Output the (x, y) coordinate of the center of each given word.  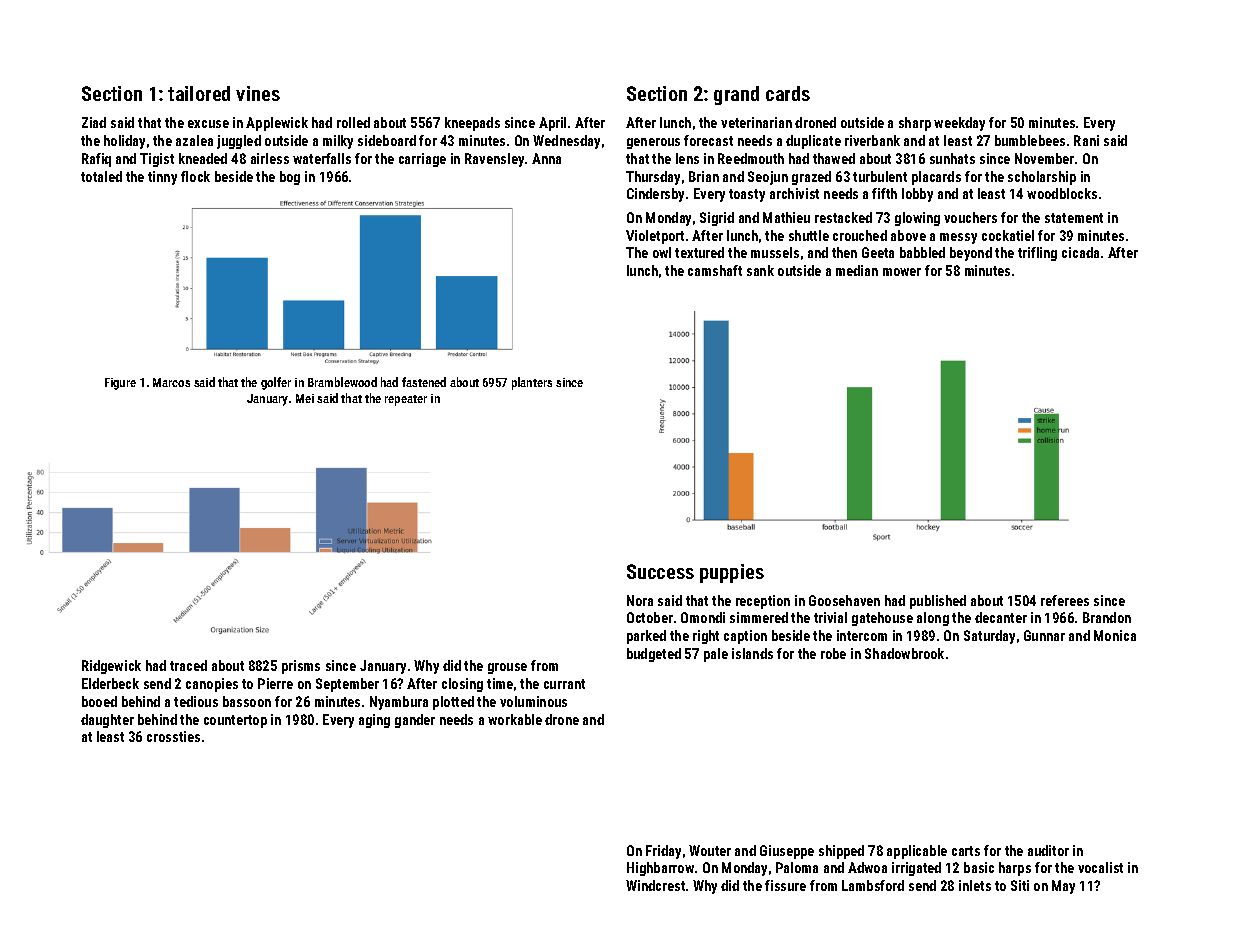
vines (258, 93)
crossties (173, 736)
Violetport (655, 237)
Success (660, 571)
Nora (640, 600)
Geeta (878, 252)
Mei (305, 398)
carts (966, 851)
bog (290, 178)
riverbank (872, 140)
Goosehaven (844, 600)
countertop (235, 721)
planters (532, 383)
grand (736, 95)
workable (515, 719)
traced (188, 665)
